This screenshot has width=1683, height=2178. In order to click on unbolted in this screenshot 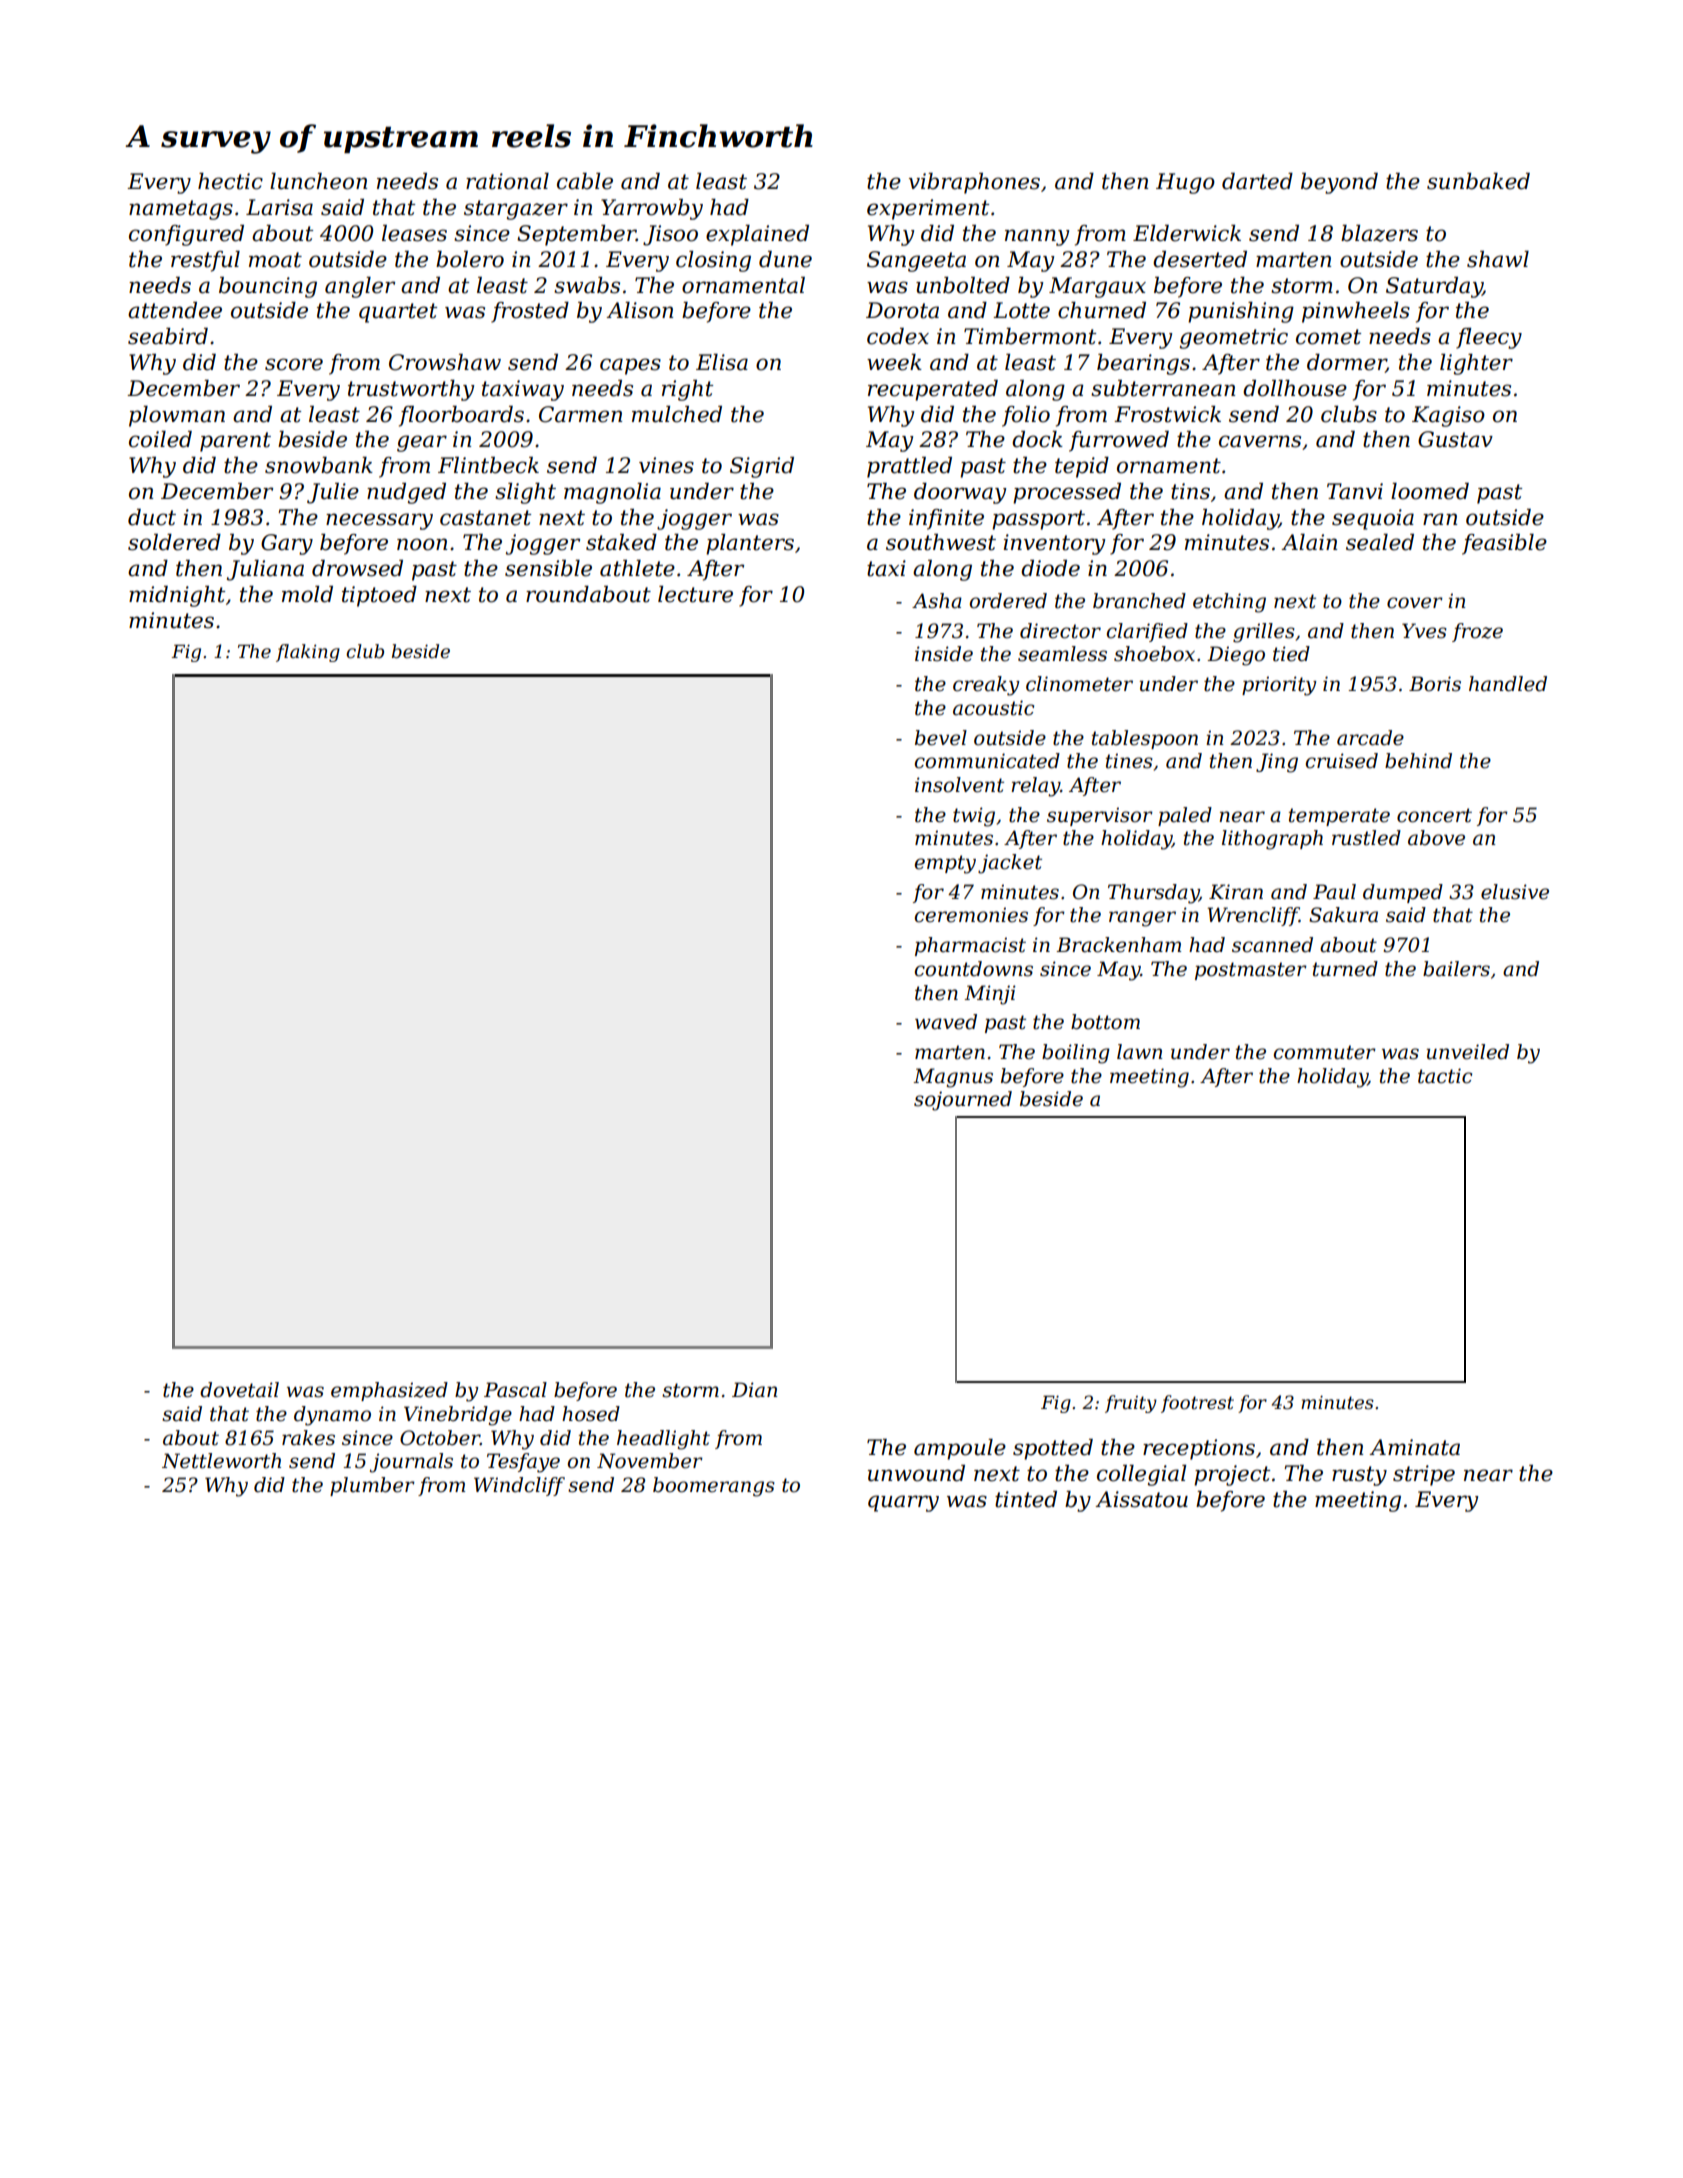, I will do `click(963, 285)`.
